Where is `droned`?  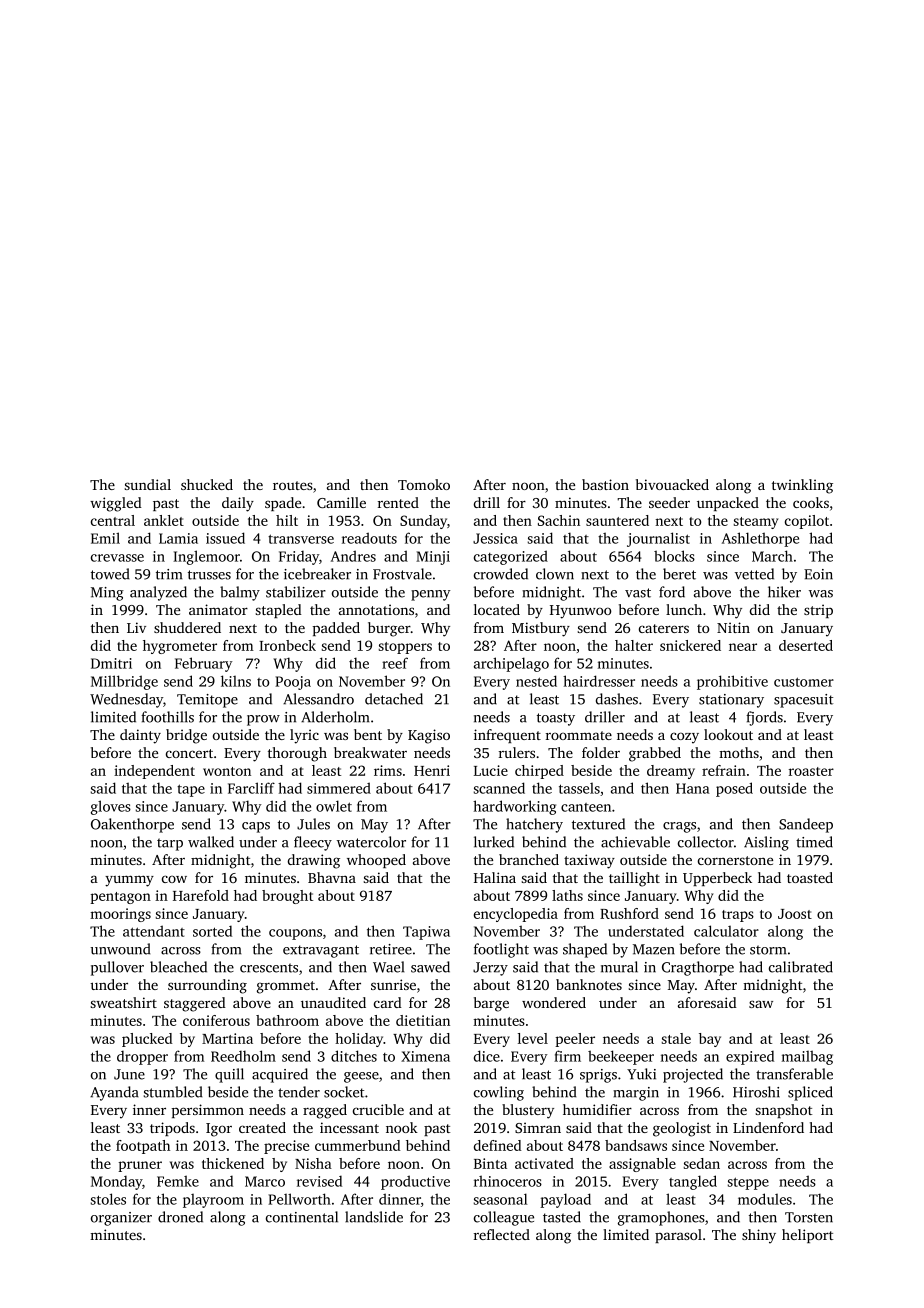
droned is located at coordinates (180, 1217).
